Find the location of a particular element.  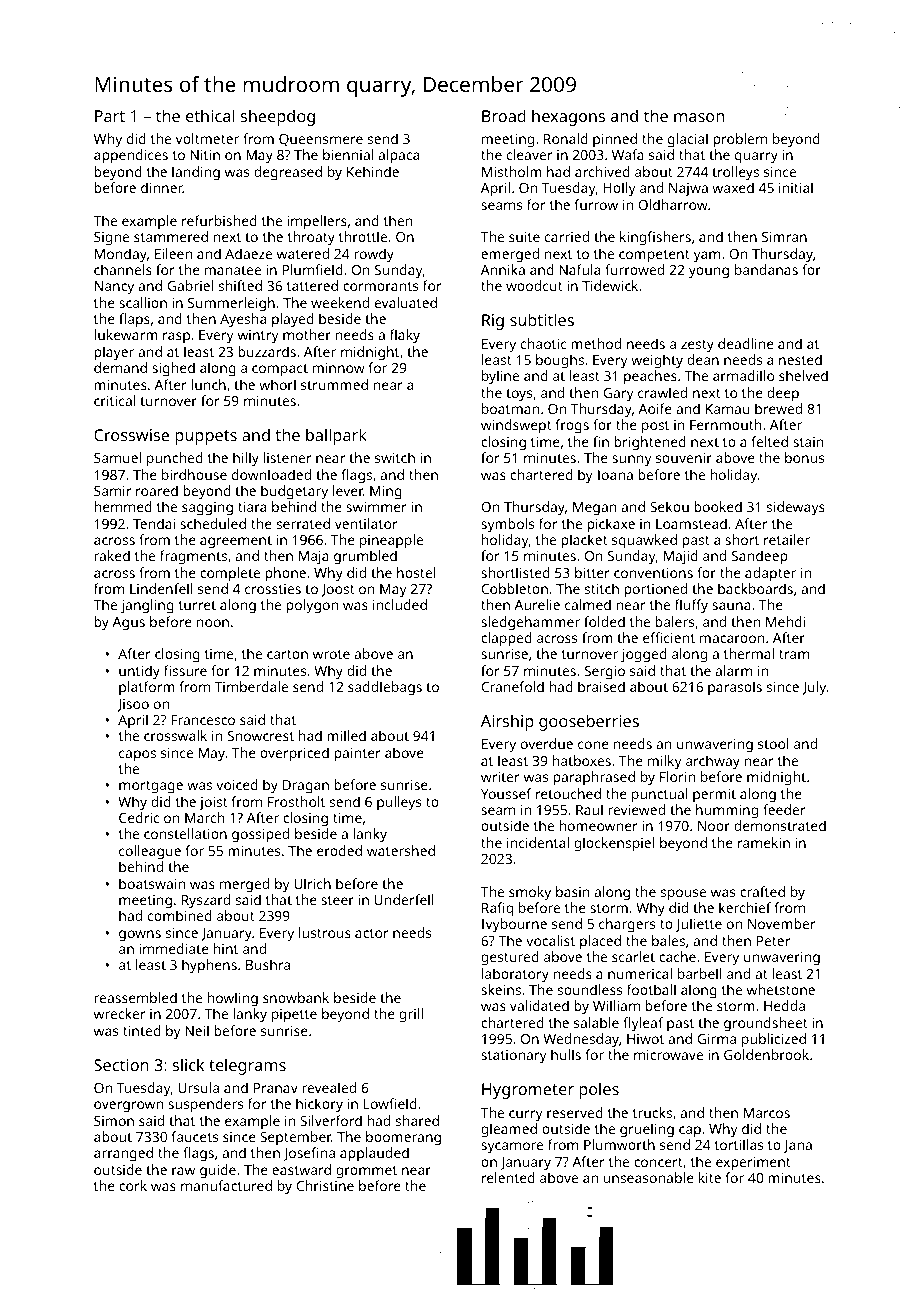

retailer is located at coordinates (787, 539).
